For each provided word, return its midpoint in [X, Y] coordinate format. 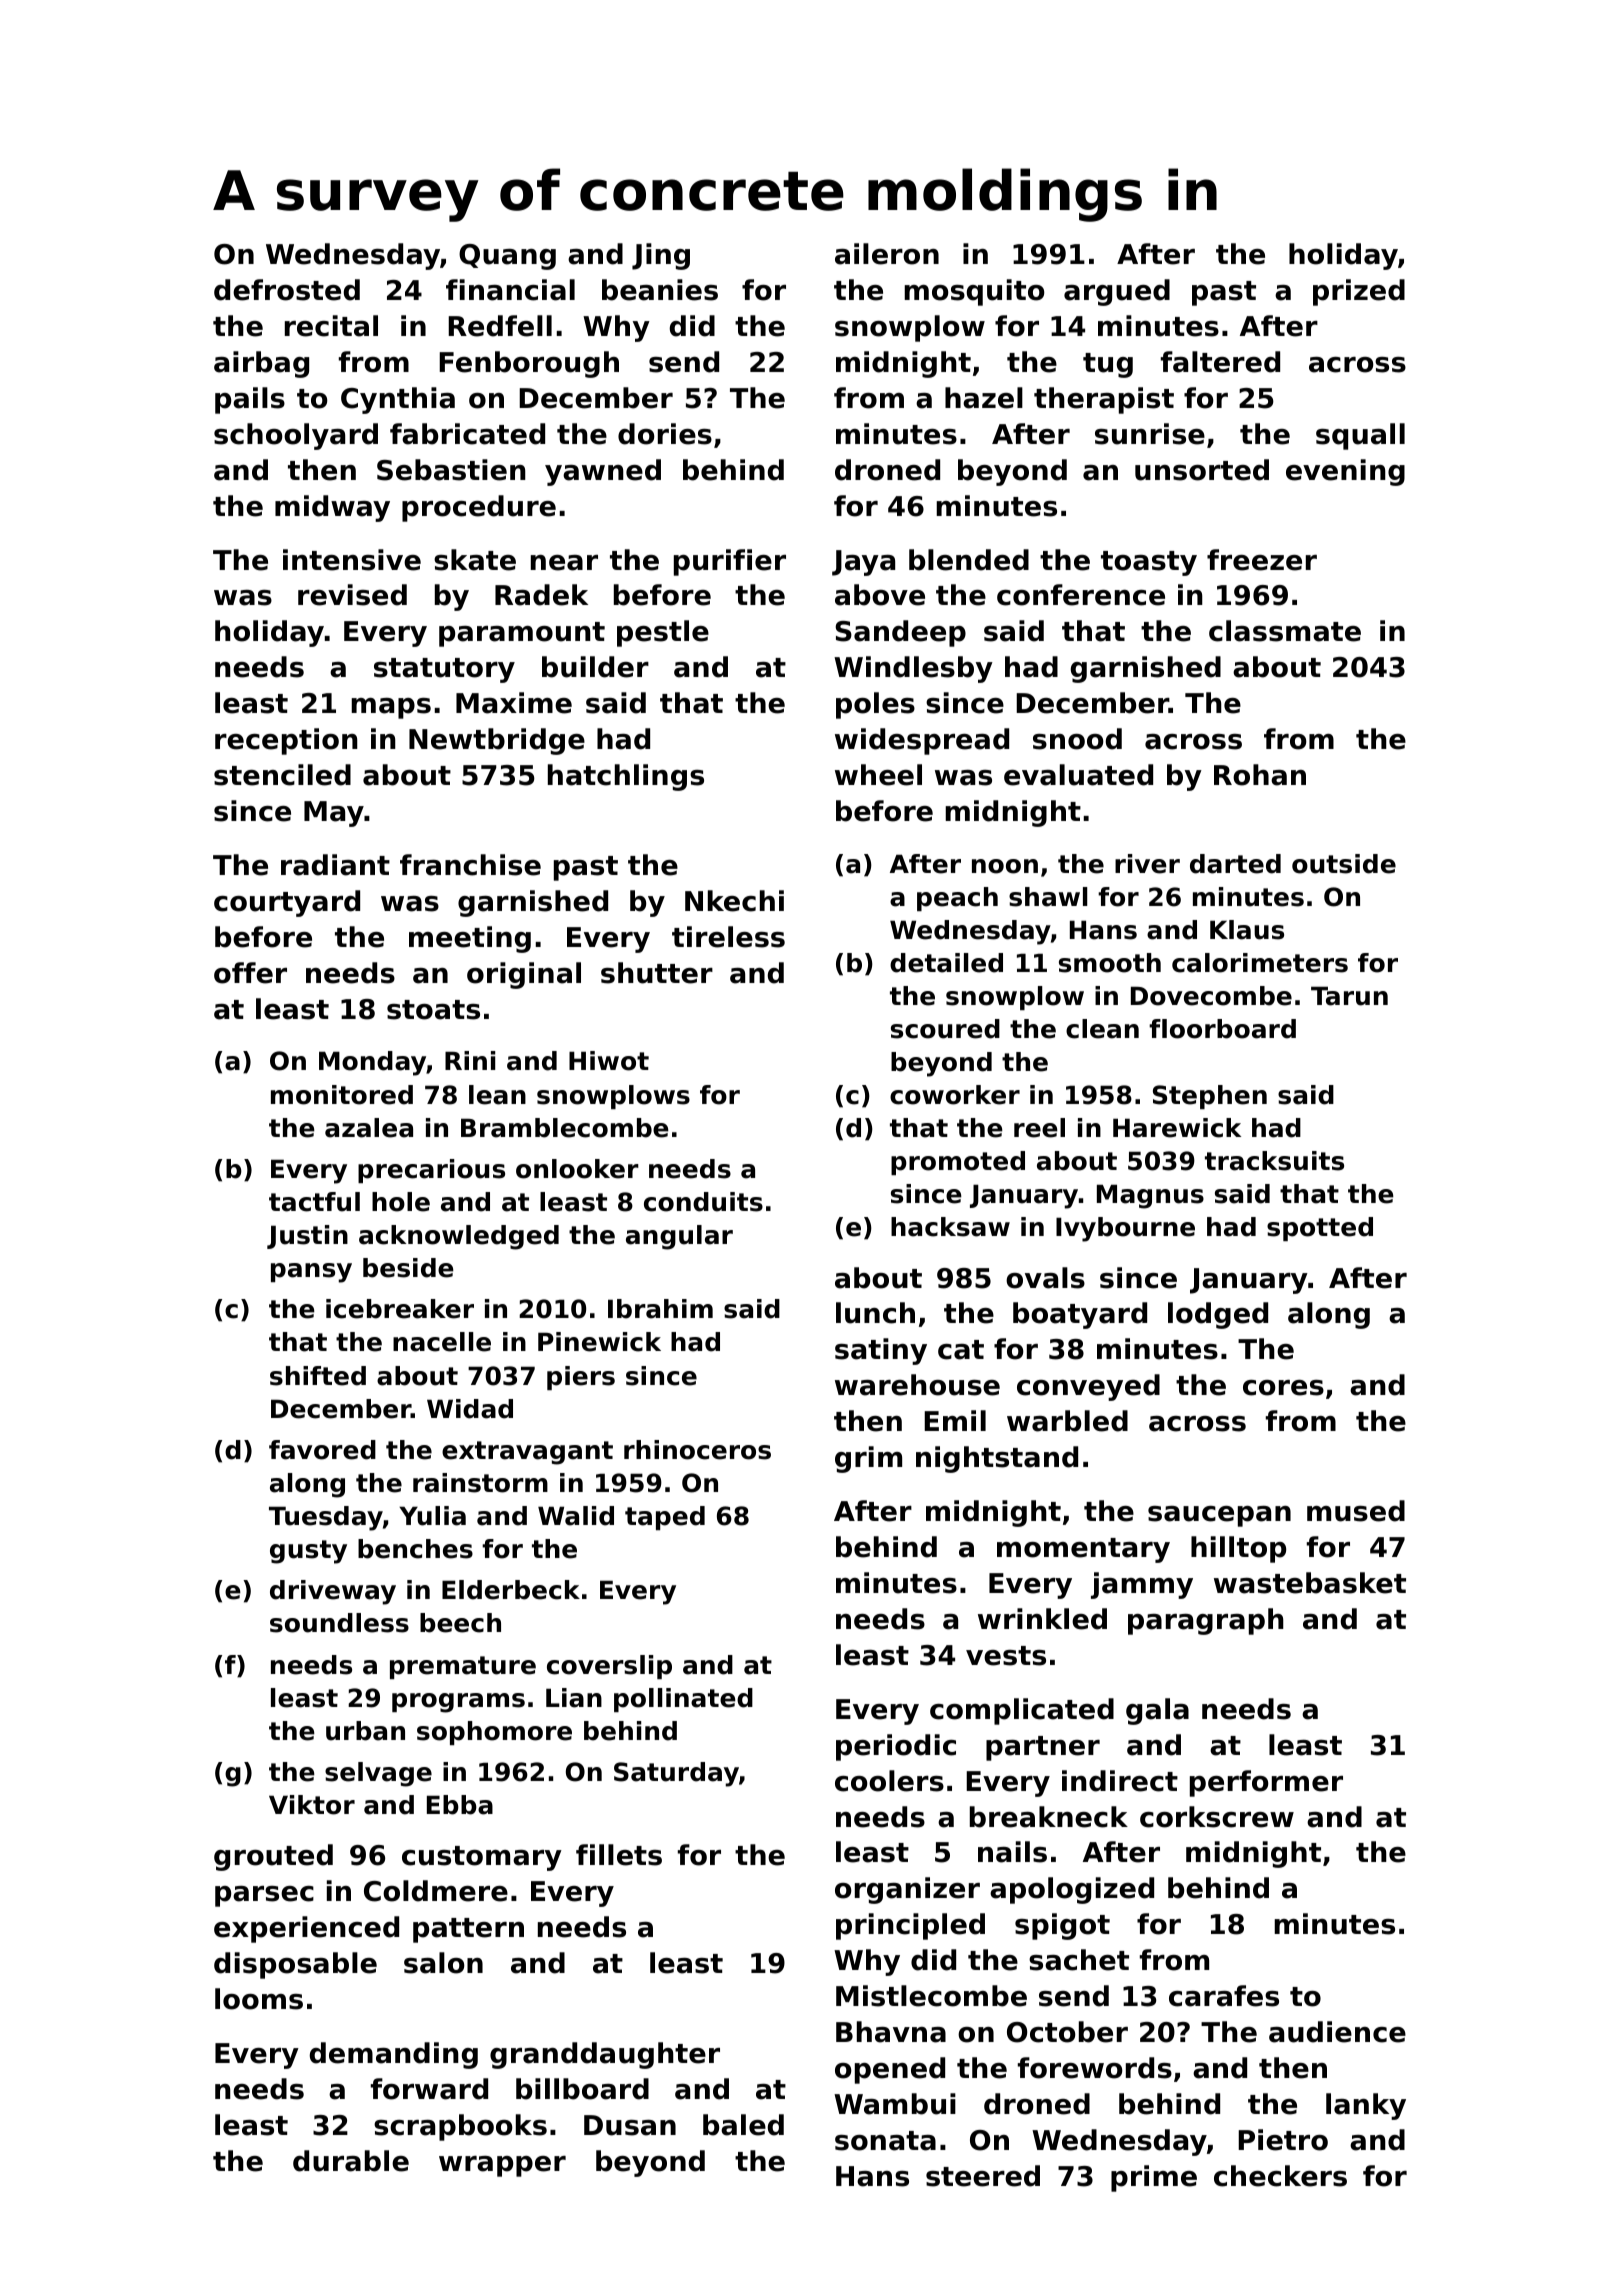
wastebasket [1310, 1583]
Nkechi [734, 901]
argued [1117, 292]
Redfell [500, 326]
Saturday [676, 1774]
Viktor [312, 1805]
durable [351, 2161]
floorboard [1222, 1029]
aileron [887, 254]
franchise [470, 865]
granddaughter [605, 2055]
